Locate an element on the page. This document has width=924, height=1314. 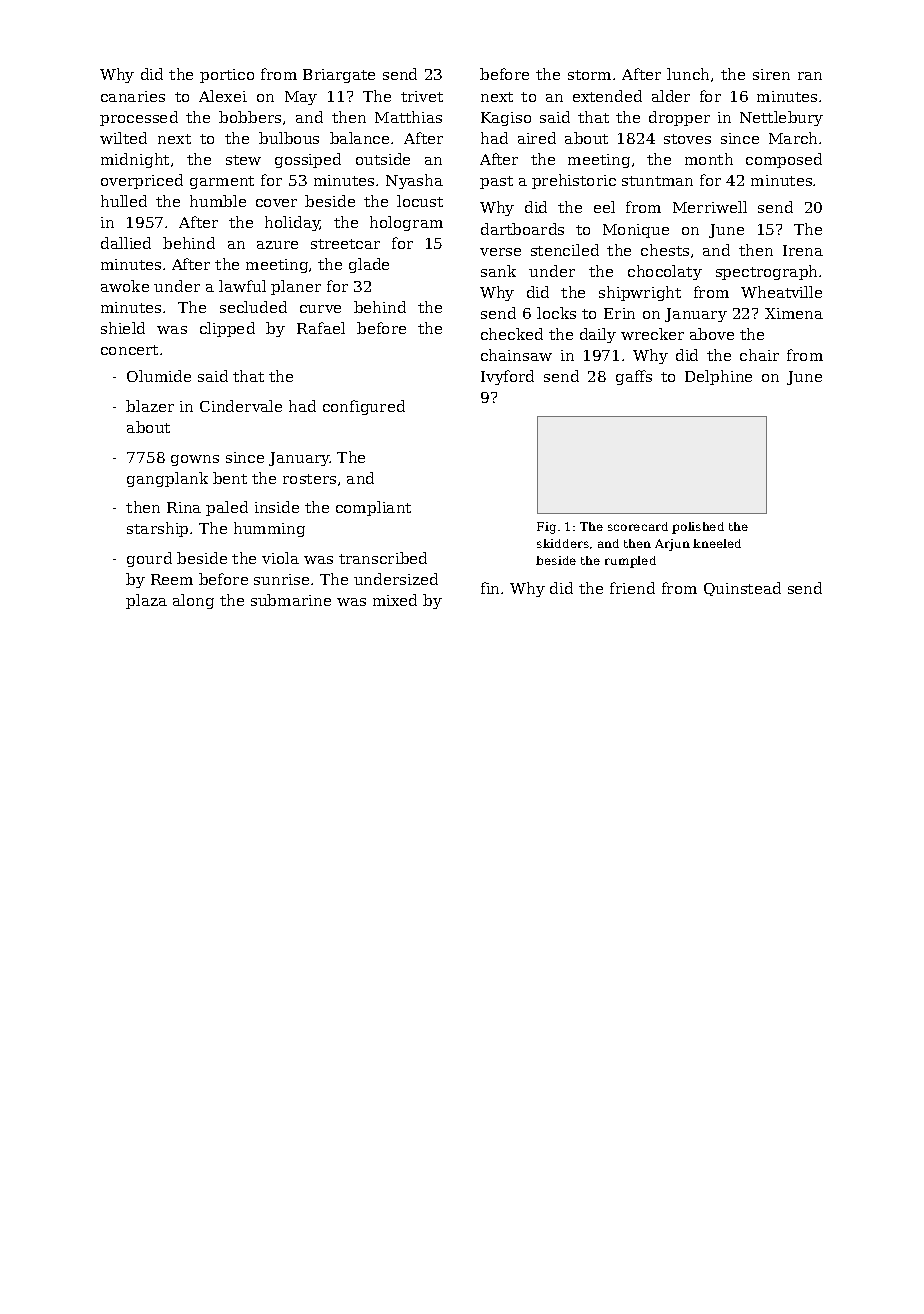
Briargate is located at coordinates (339, 76).
